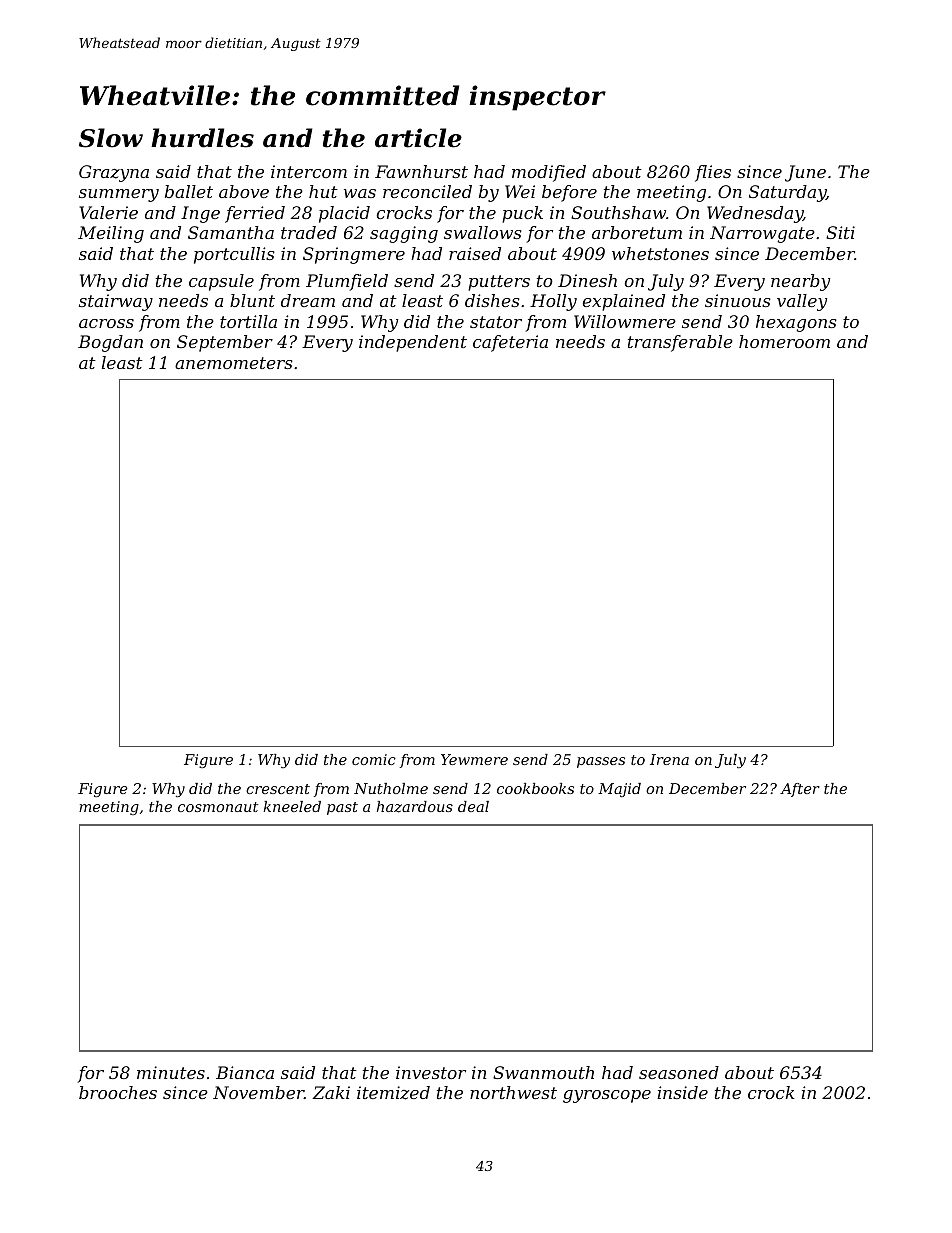 The width and height of the screenshot is (952, 1233). Describe the element at coordinates (234, 363) in the screenshot. I see `anemometers` at that location.
